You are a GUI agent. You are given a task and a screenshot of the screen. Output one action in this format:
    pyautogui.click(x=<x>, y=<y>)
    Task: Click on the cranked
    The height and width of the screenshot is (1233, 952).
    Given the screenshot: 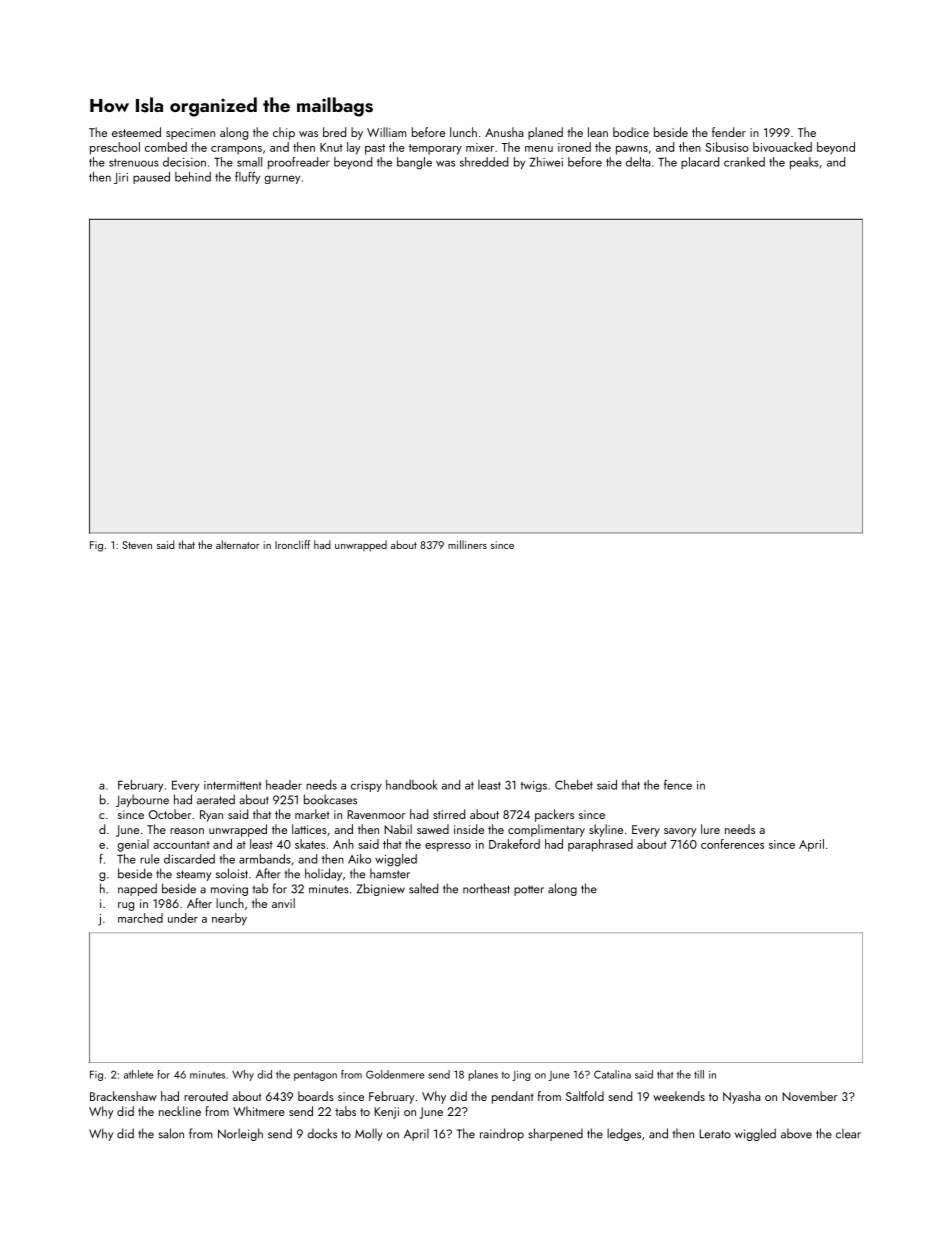 What is the action you would take?
    pyautogui.click(x=744, y=162)
